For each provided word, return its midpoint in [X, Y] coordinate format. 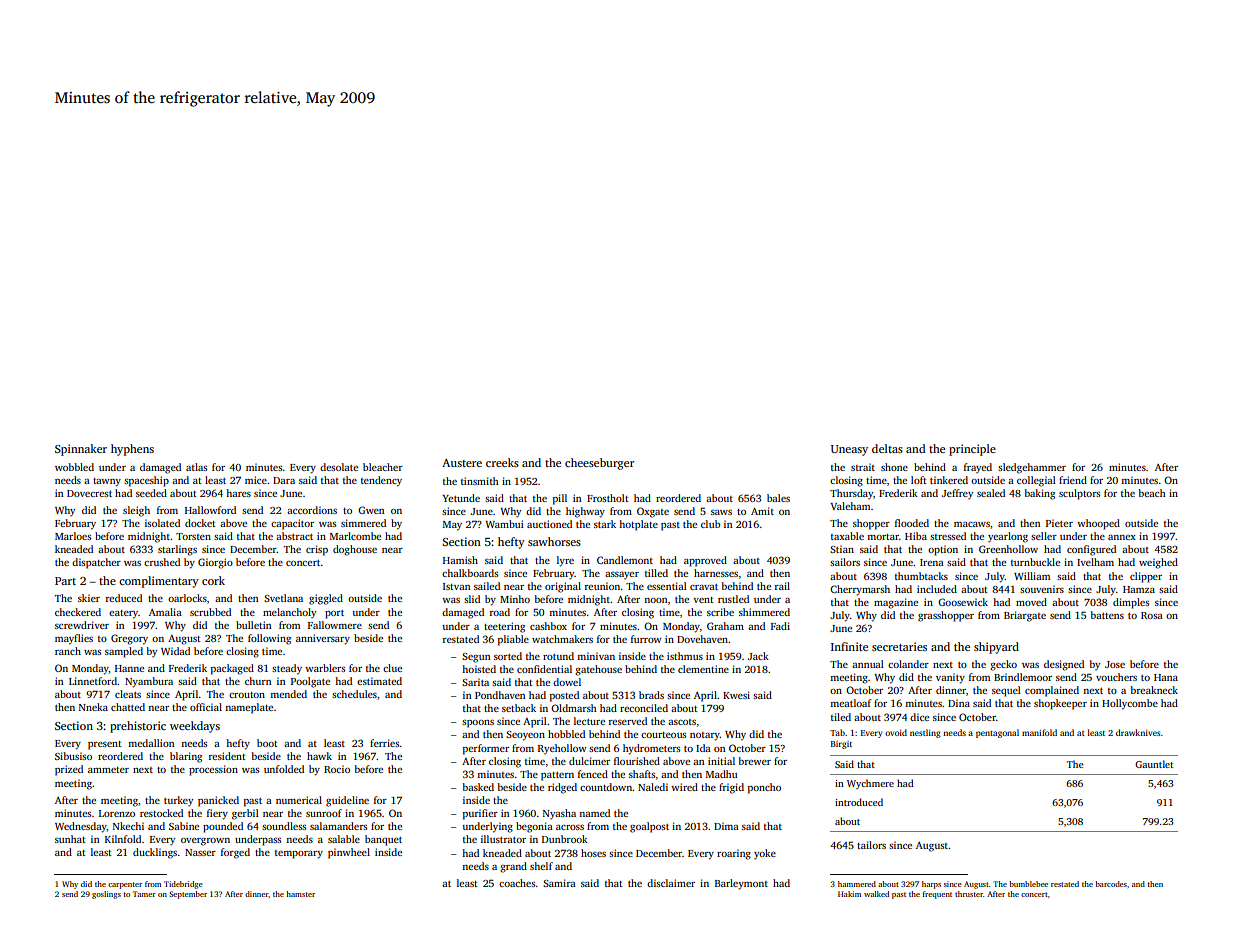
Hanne [129, 668]
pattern [557, 776]
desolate [339, 467]
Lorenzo [117, 813]
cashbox [548, 626]
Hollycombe [1130, 704]
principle [972, 450]
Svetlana [283, 598]
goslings [106, 895]
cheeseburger [599, 464]
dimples [1131, 603]
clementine [703, 669]
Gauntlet [1154, 764]
